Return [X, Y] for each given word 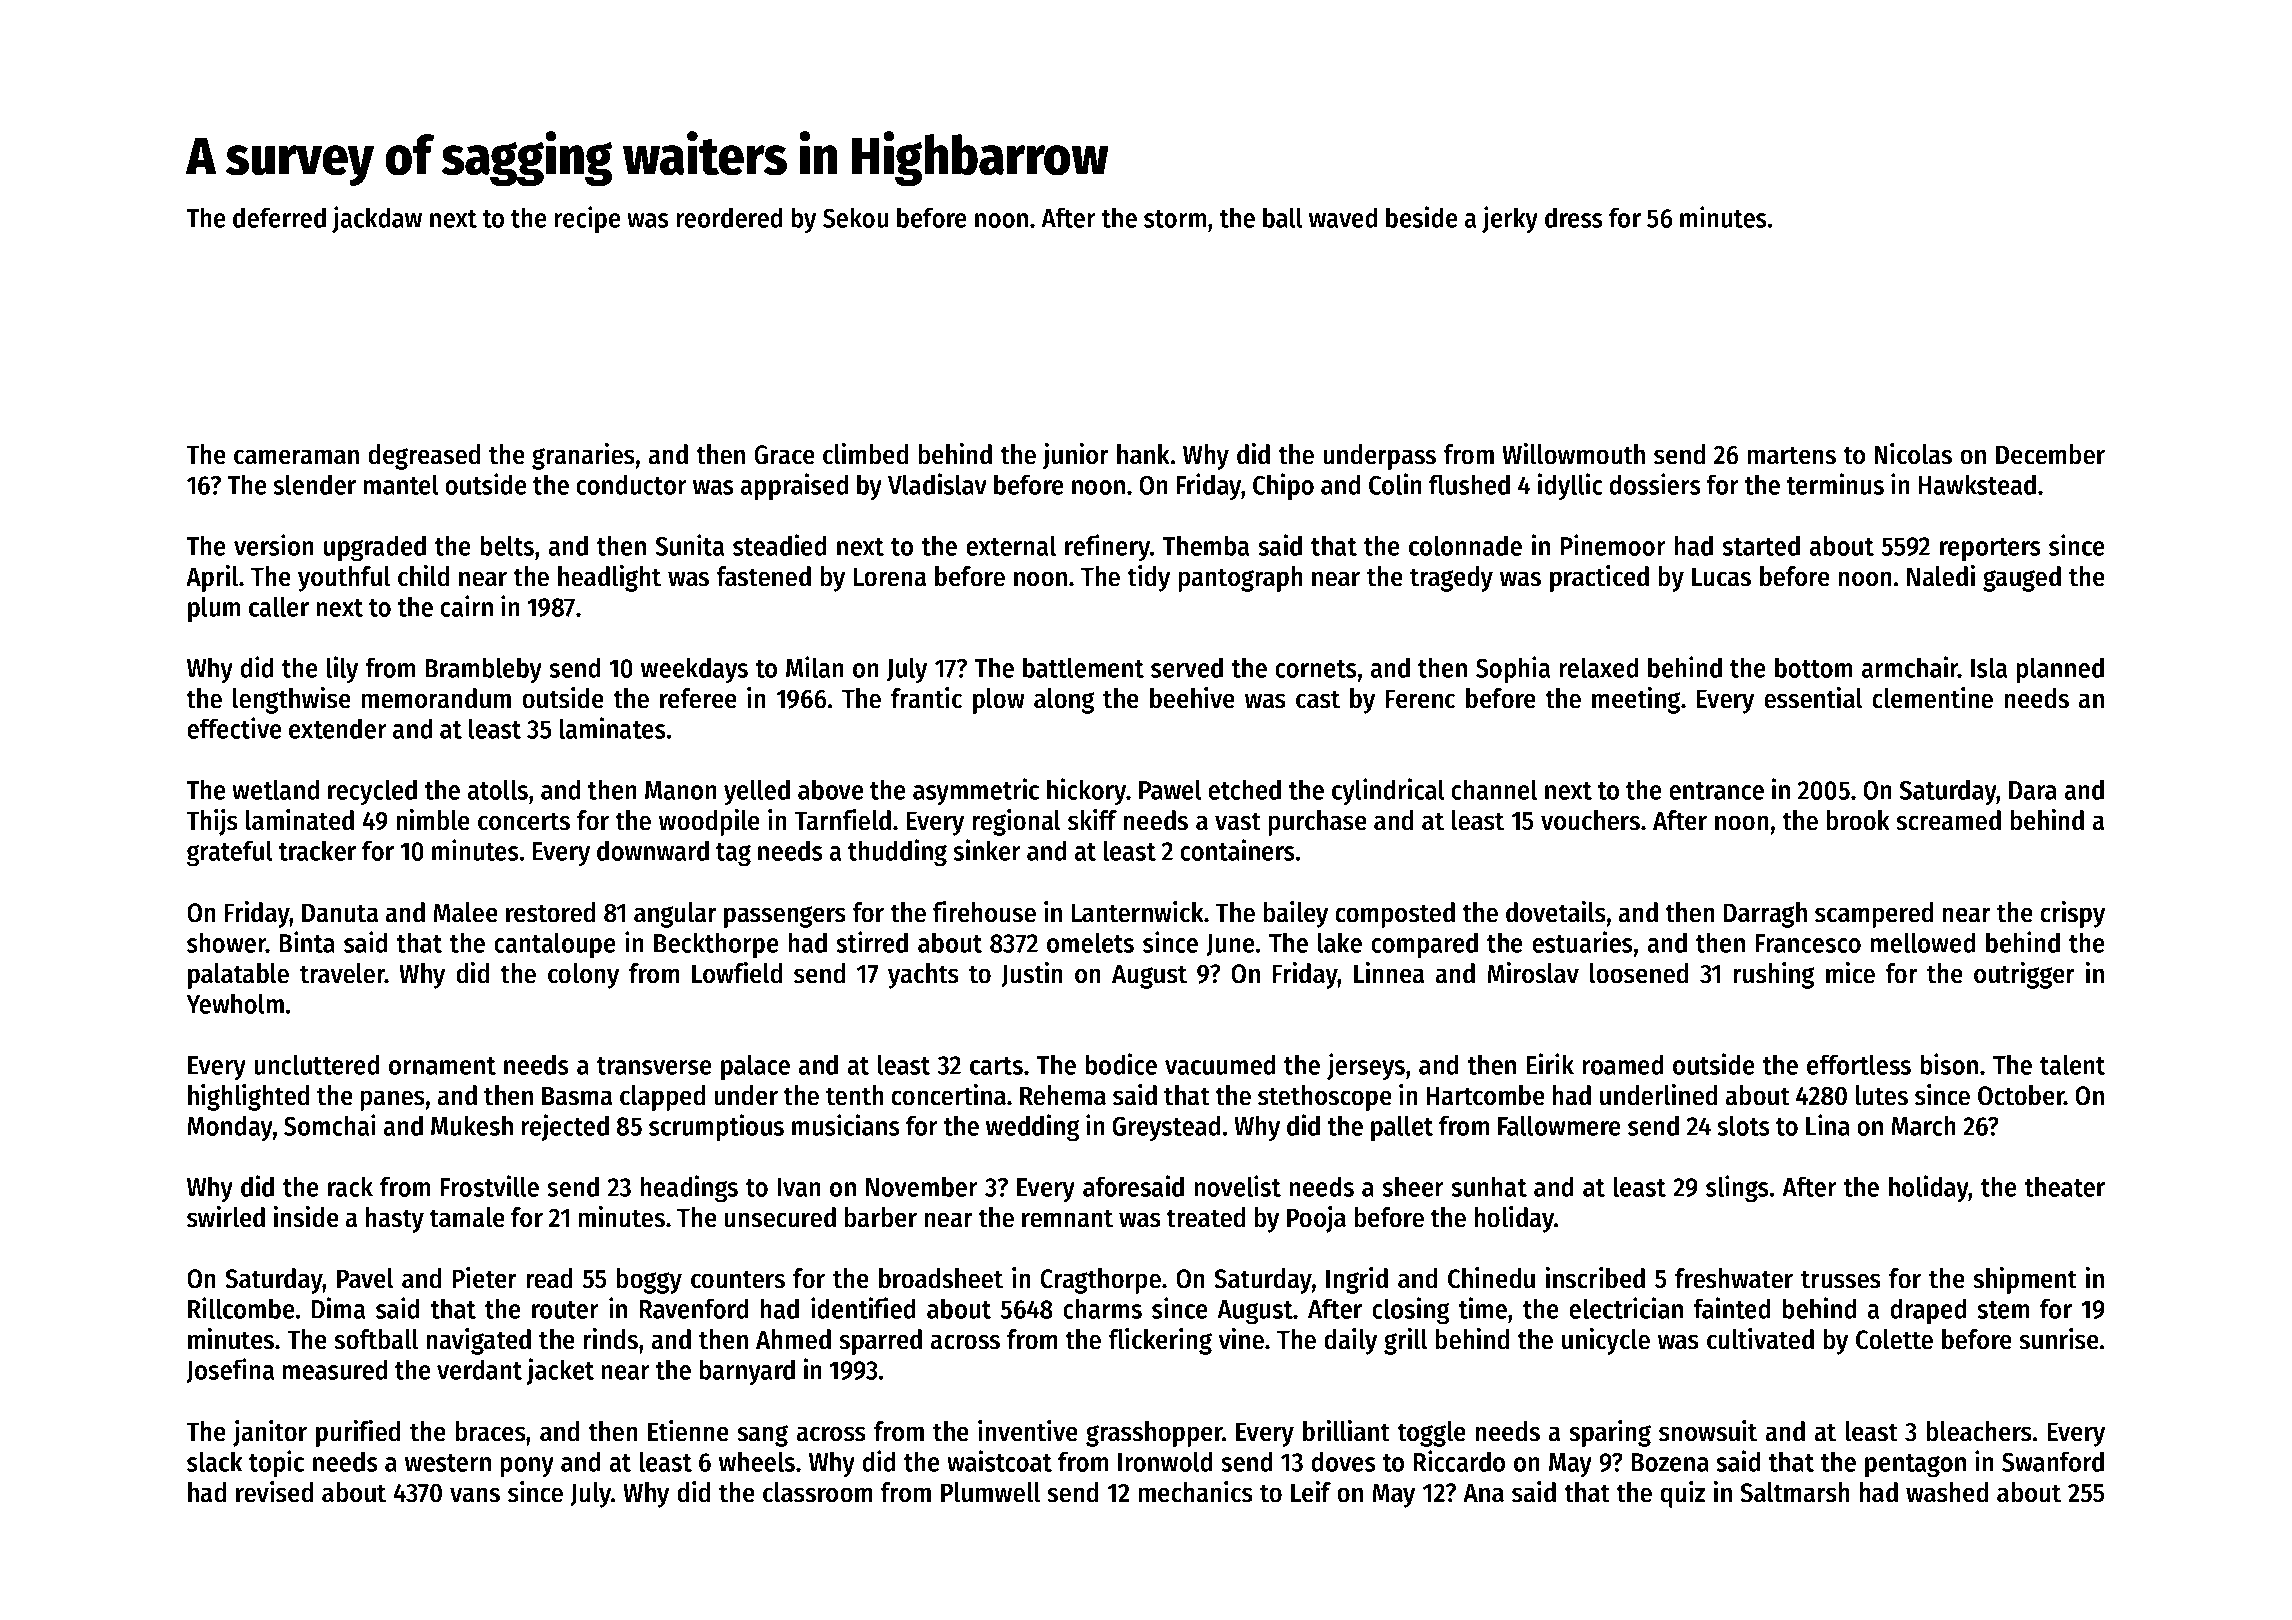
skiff [1092, 820]
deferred [279, 217]
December [2050, 454]
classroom [817, 1492]
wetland [275, 789]
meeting [1636, 700]
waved [1343, 217]
